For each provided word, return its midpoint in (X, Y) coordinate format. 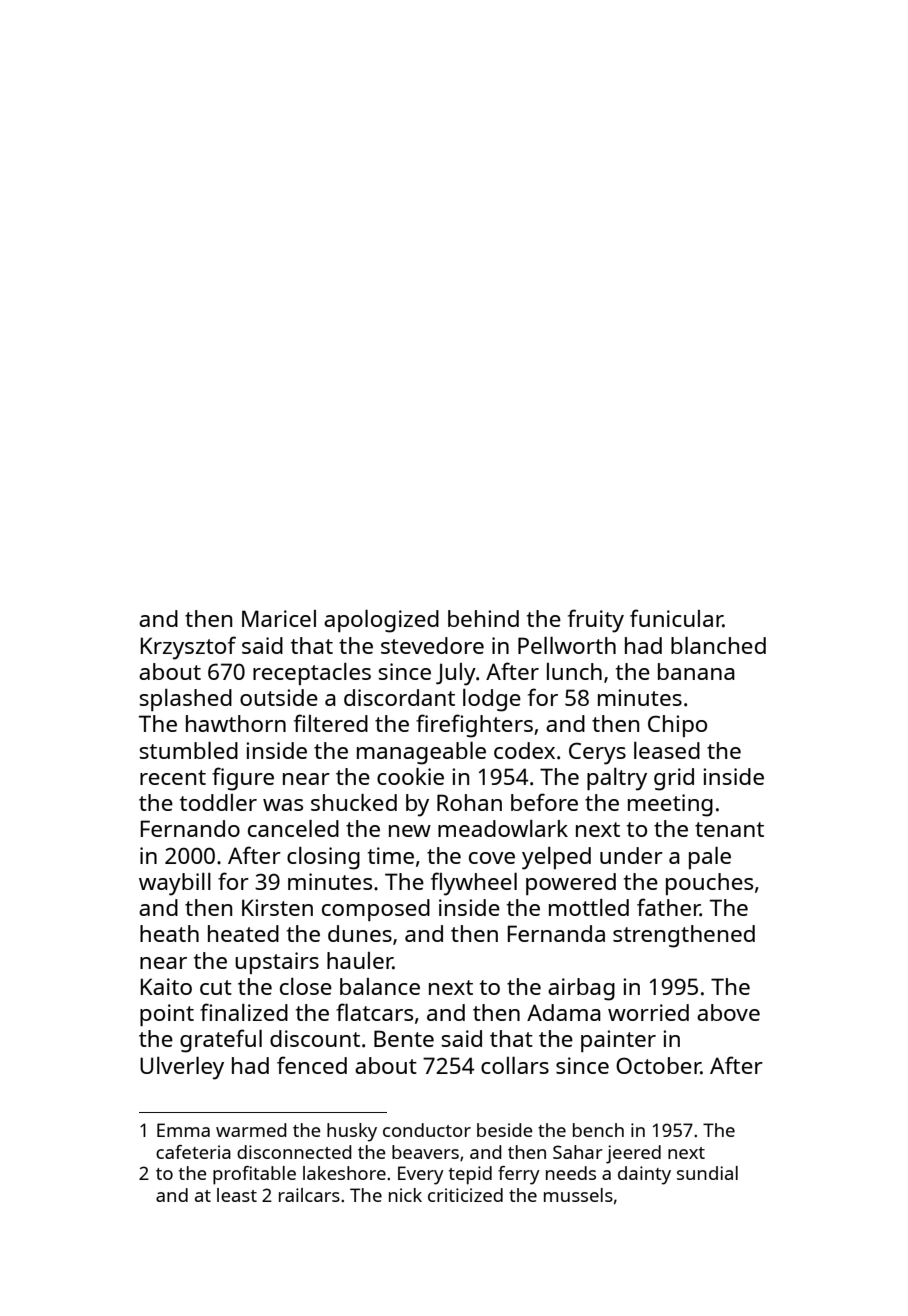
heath (169, 933)
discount (315, 1038)
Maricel (279, 618)
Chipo (677, 726)
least (237, 1195)
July (456, 674)
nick (405, 1195)
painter (618, 1041)
